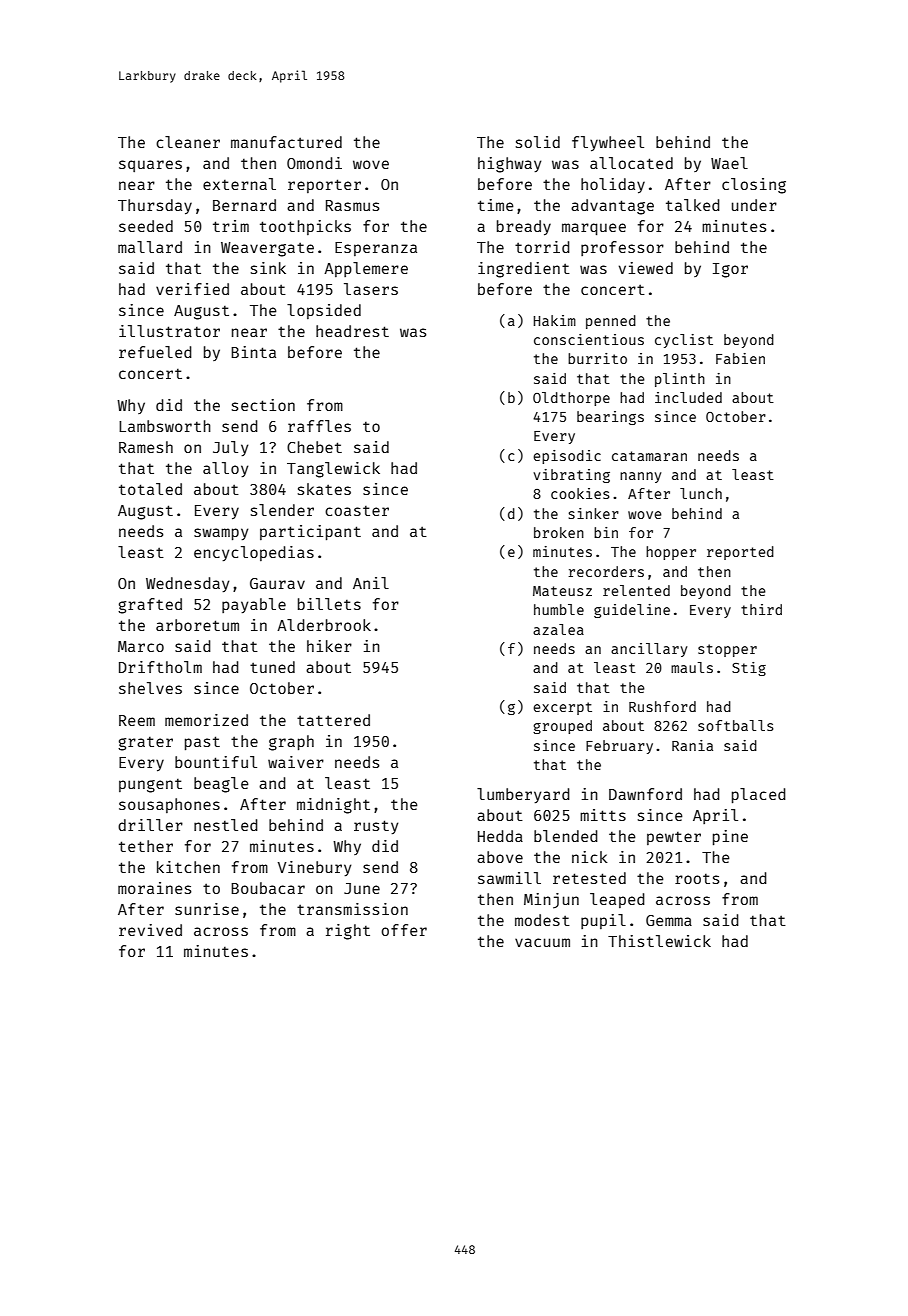 Image resolution: width=908 pixels, height=1316 pixels. What do you see at coordinates (567, 457) in the document?
I see `episodic` at bounding box center [567, 457].
